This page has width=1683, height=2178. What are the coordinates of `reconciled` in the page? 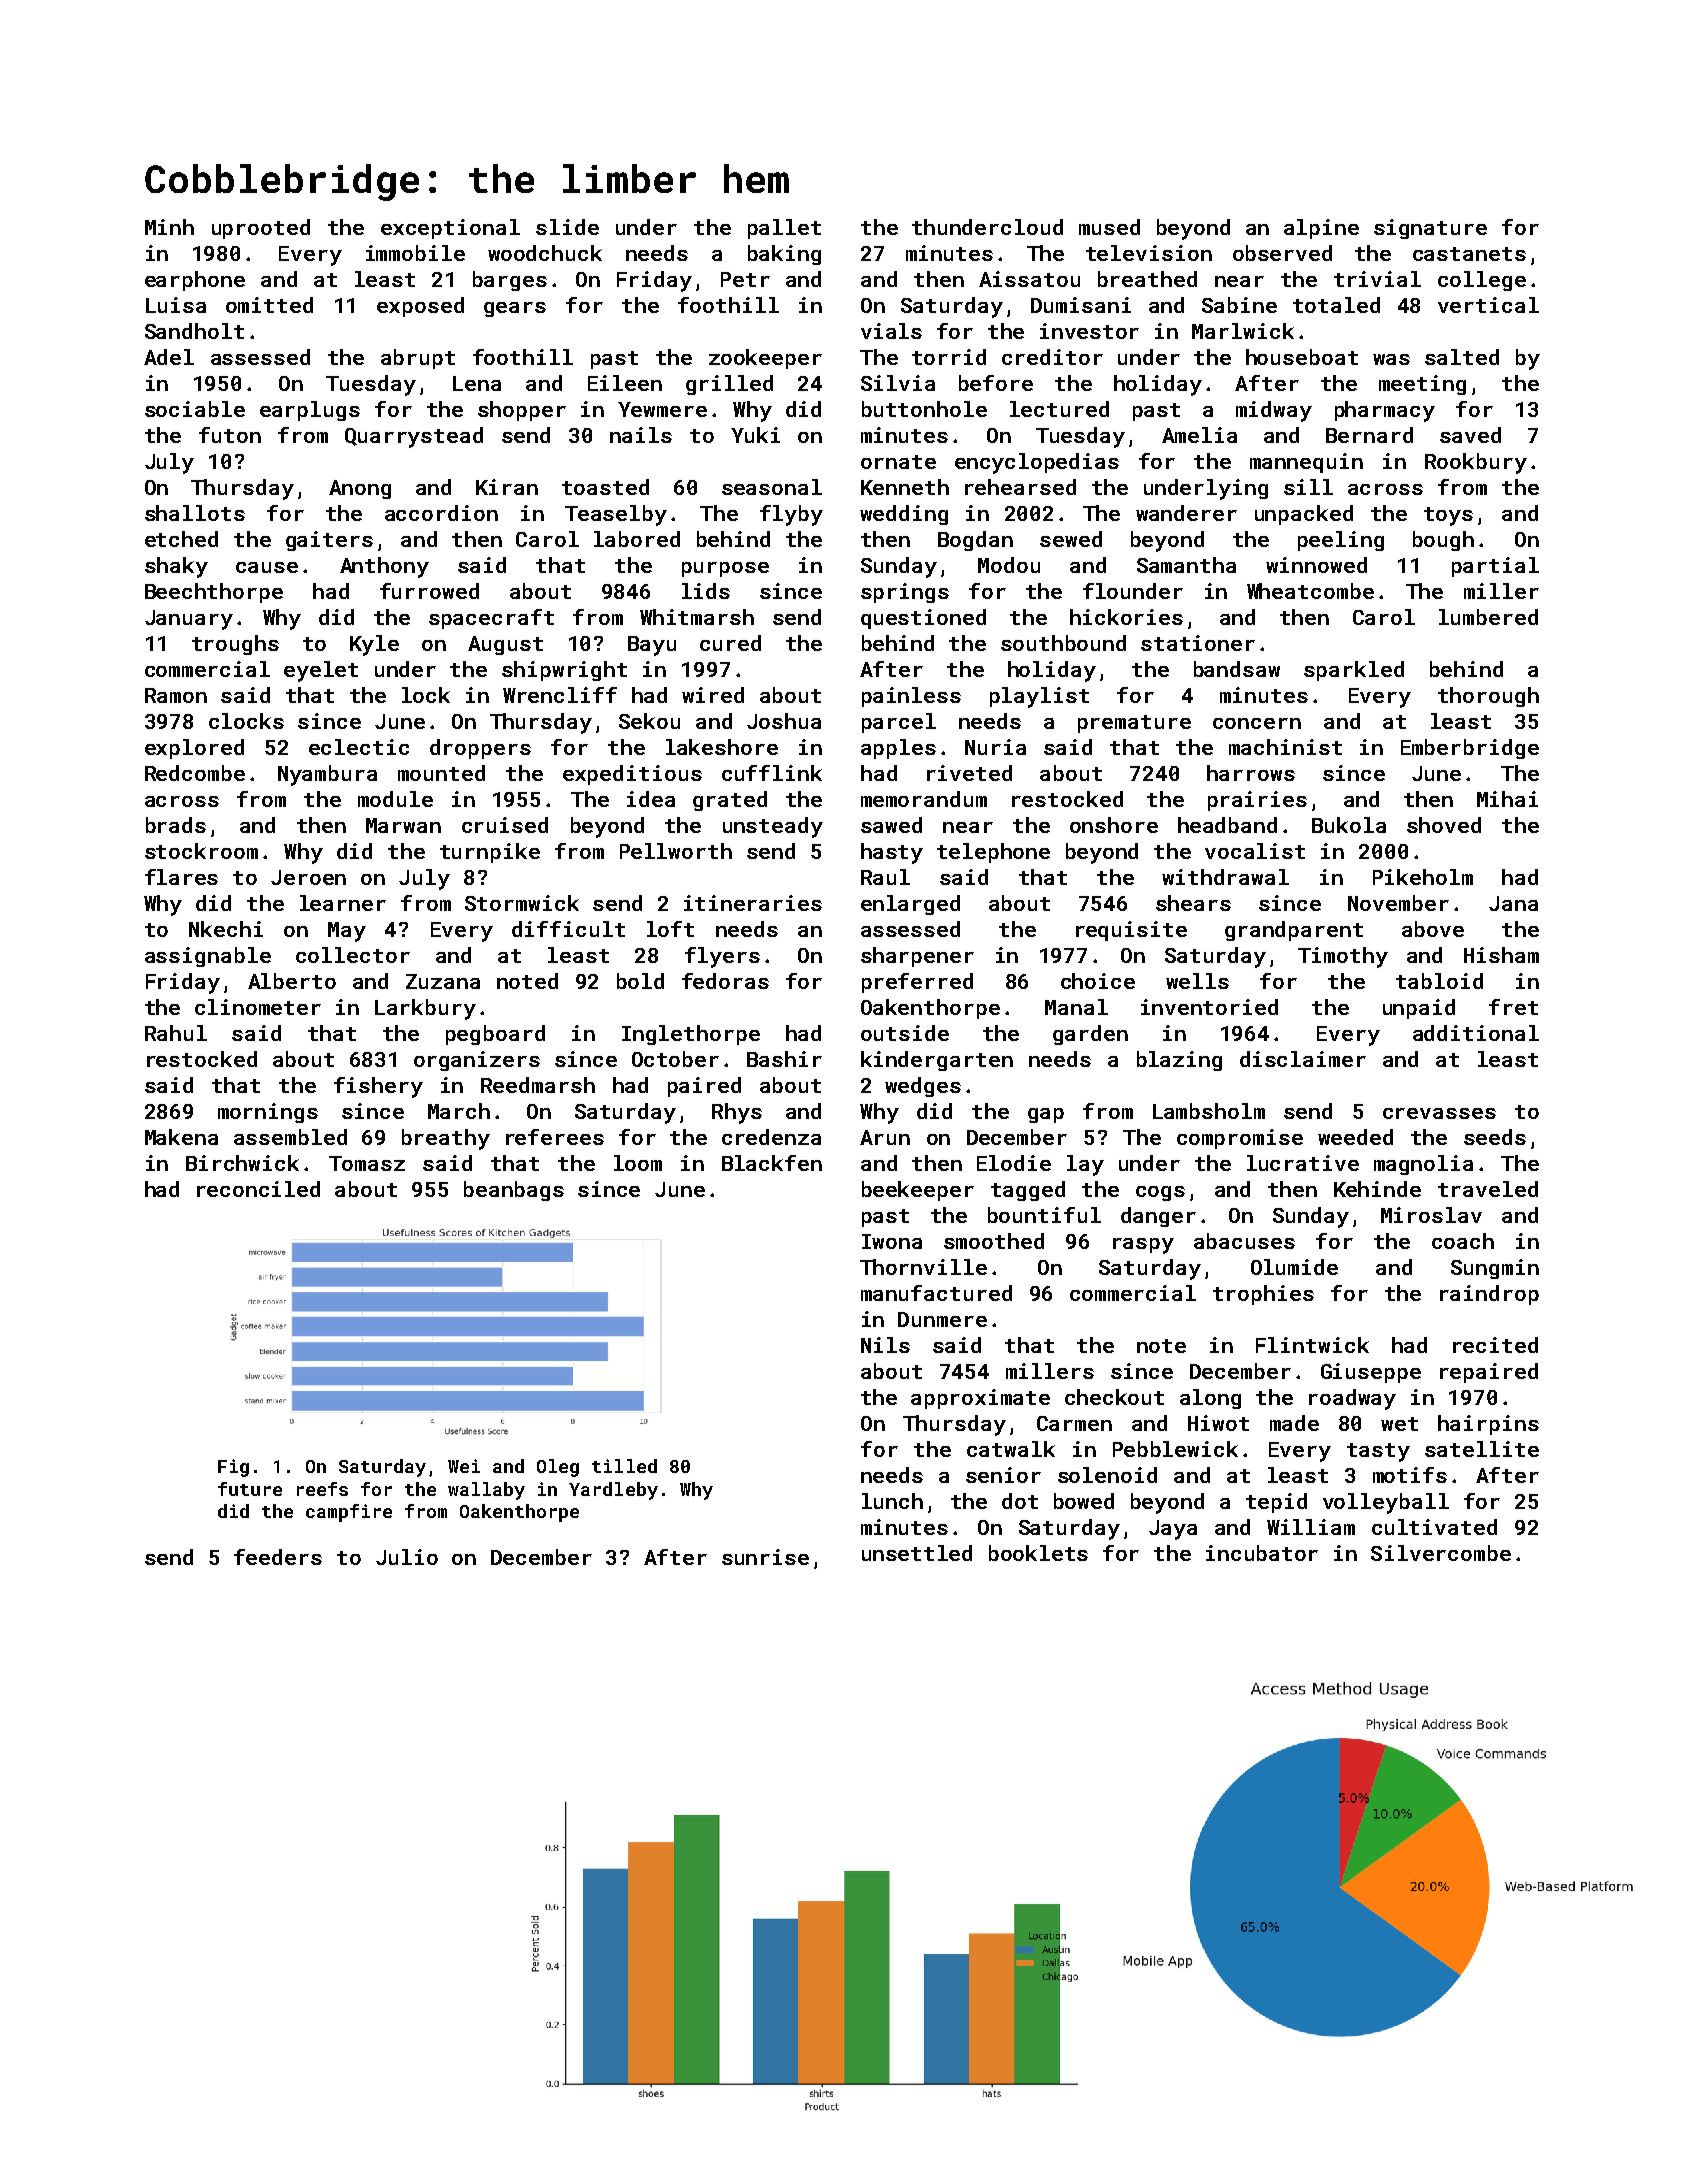 It's located at (258, 1189).
